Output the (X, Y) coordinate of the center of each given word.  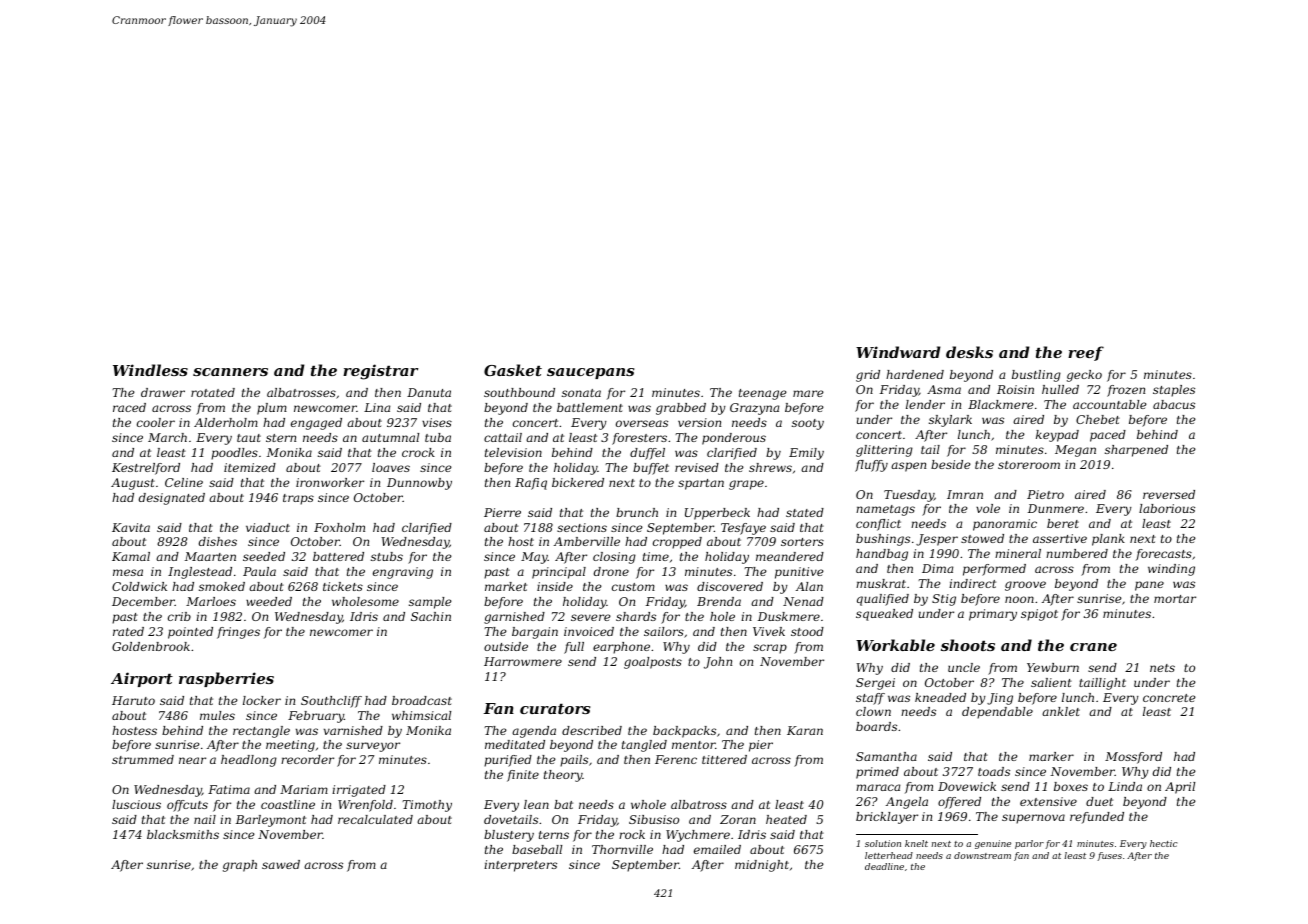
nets (1162, 668)
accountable (1110, 404)
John (718, 663)
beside (951, 464)
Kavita (131, 527)
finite (523, 776)
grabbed (681, 409)
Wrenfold (365, 806)
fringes (238, 633)
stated (805, 512)
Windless (150, 370)
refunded (1097, 818)
